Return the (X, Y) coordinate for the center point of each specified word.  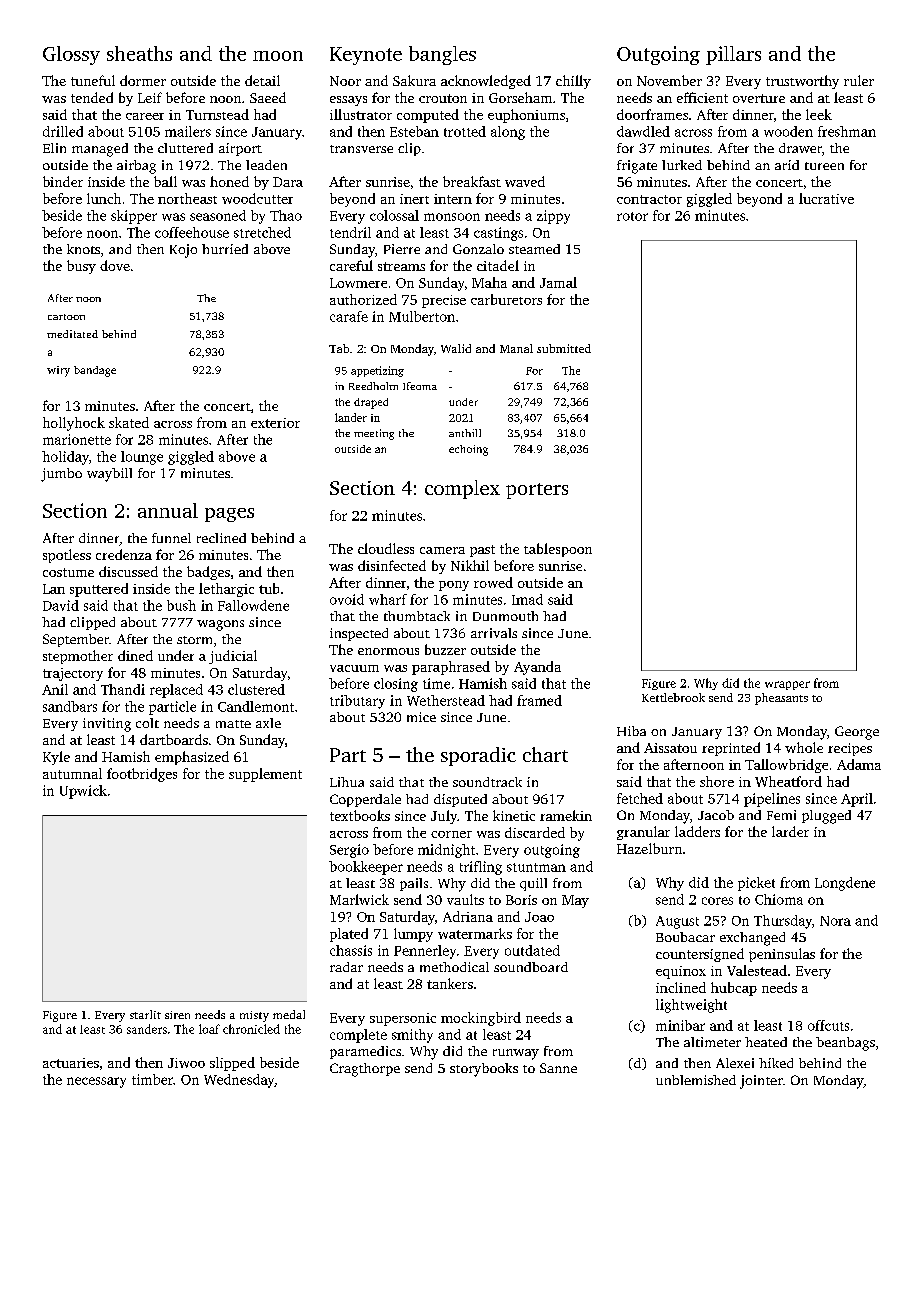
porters (537, 491)
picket (756, 884)
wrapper (787, 685)
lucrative (826, 198)
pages (229, 515)
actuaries (71, 1063)
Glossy (71, 55)
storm (194, 640)
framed (539, 700)
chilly (573, 82)
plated (349, 935)
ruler (859, 80)
